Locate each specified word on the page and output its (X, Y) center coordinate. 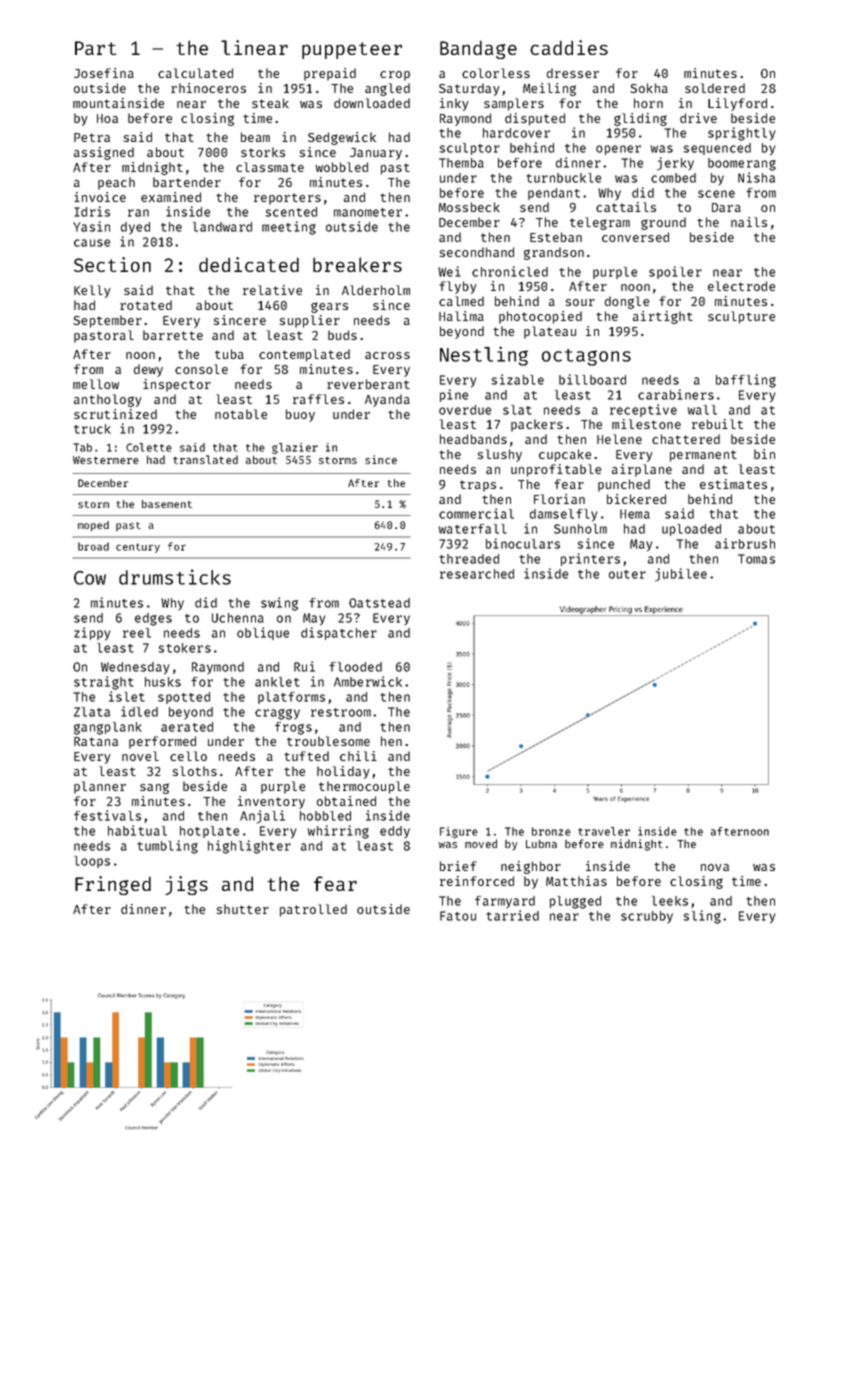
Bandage (478, 49)
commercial (476, 513)
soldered (715, 88)
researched (477, 574)
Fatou (458, 916)
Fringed (113, 885)
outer (627, 574)
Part (95, 48)
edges (153, 619)
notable (241, 414)
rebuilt (717, 424)
